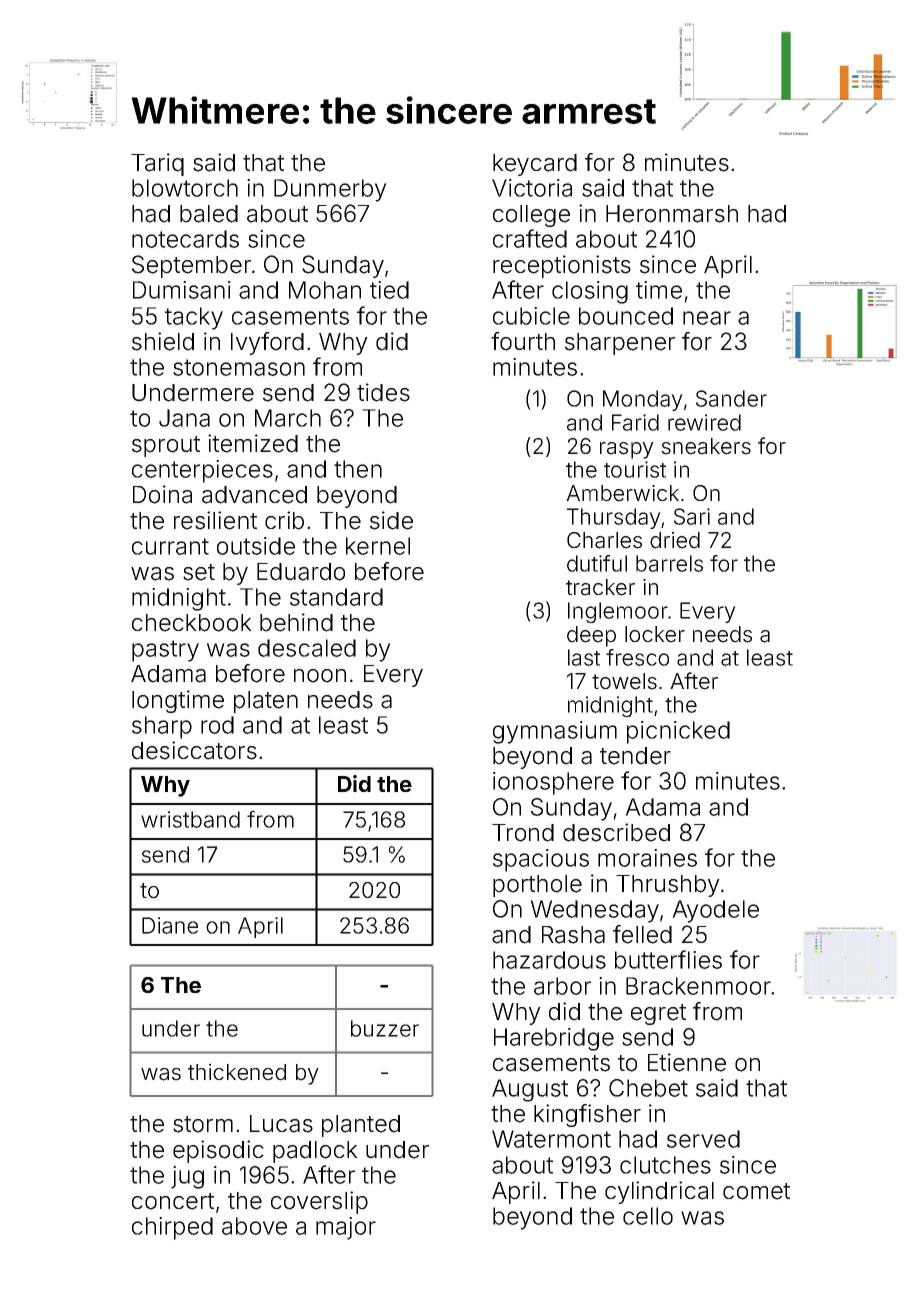  What do you see at coordinates (194, 750) in the screenshot?
I see `desiccators` at bounding box center [194, 750].
